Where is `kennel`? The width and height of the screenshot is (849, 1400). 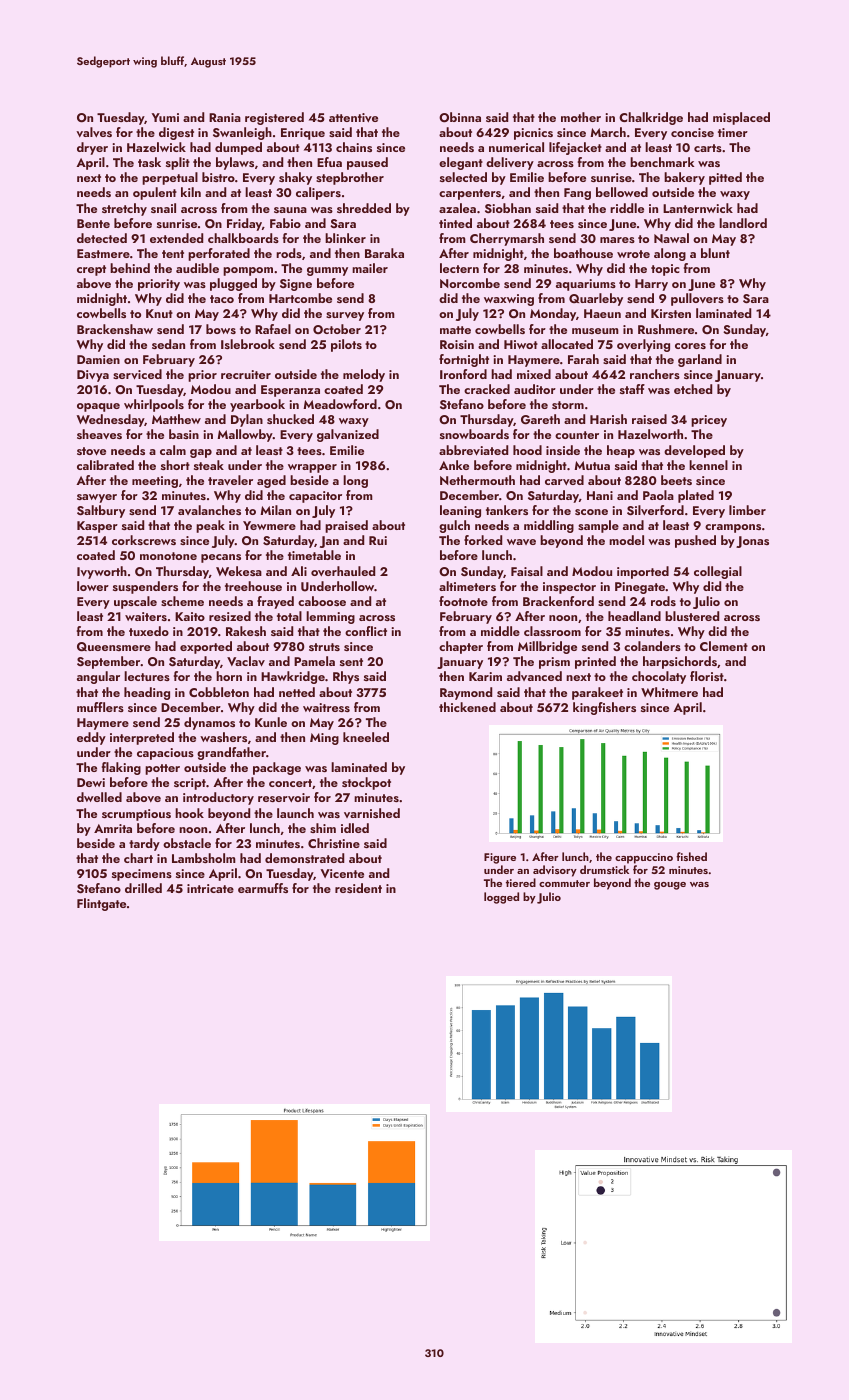
kennel is located at coordinates (708, 465).
